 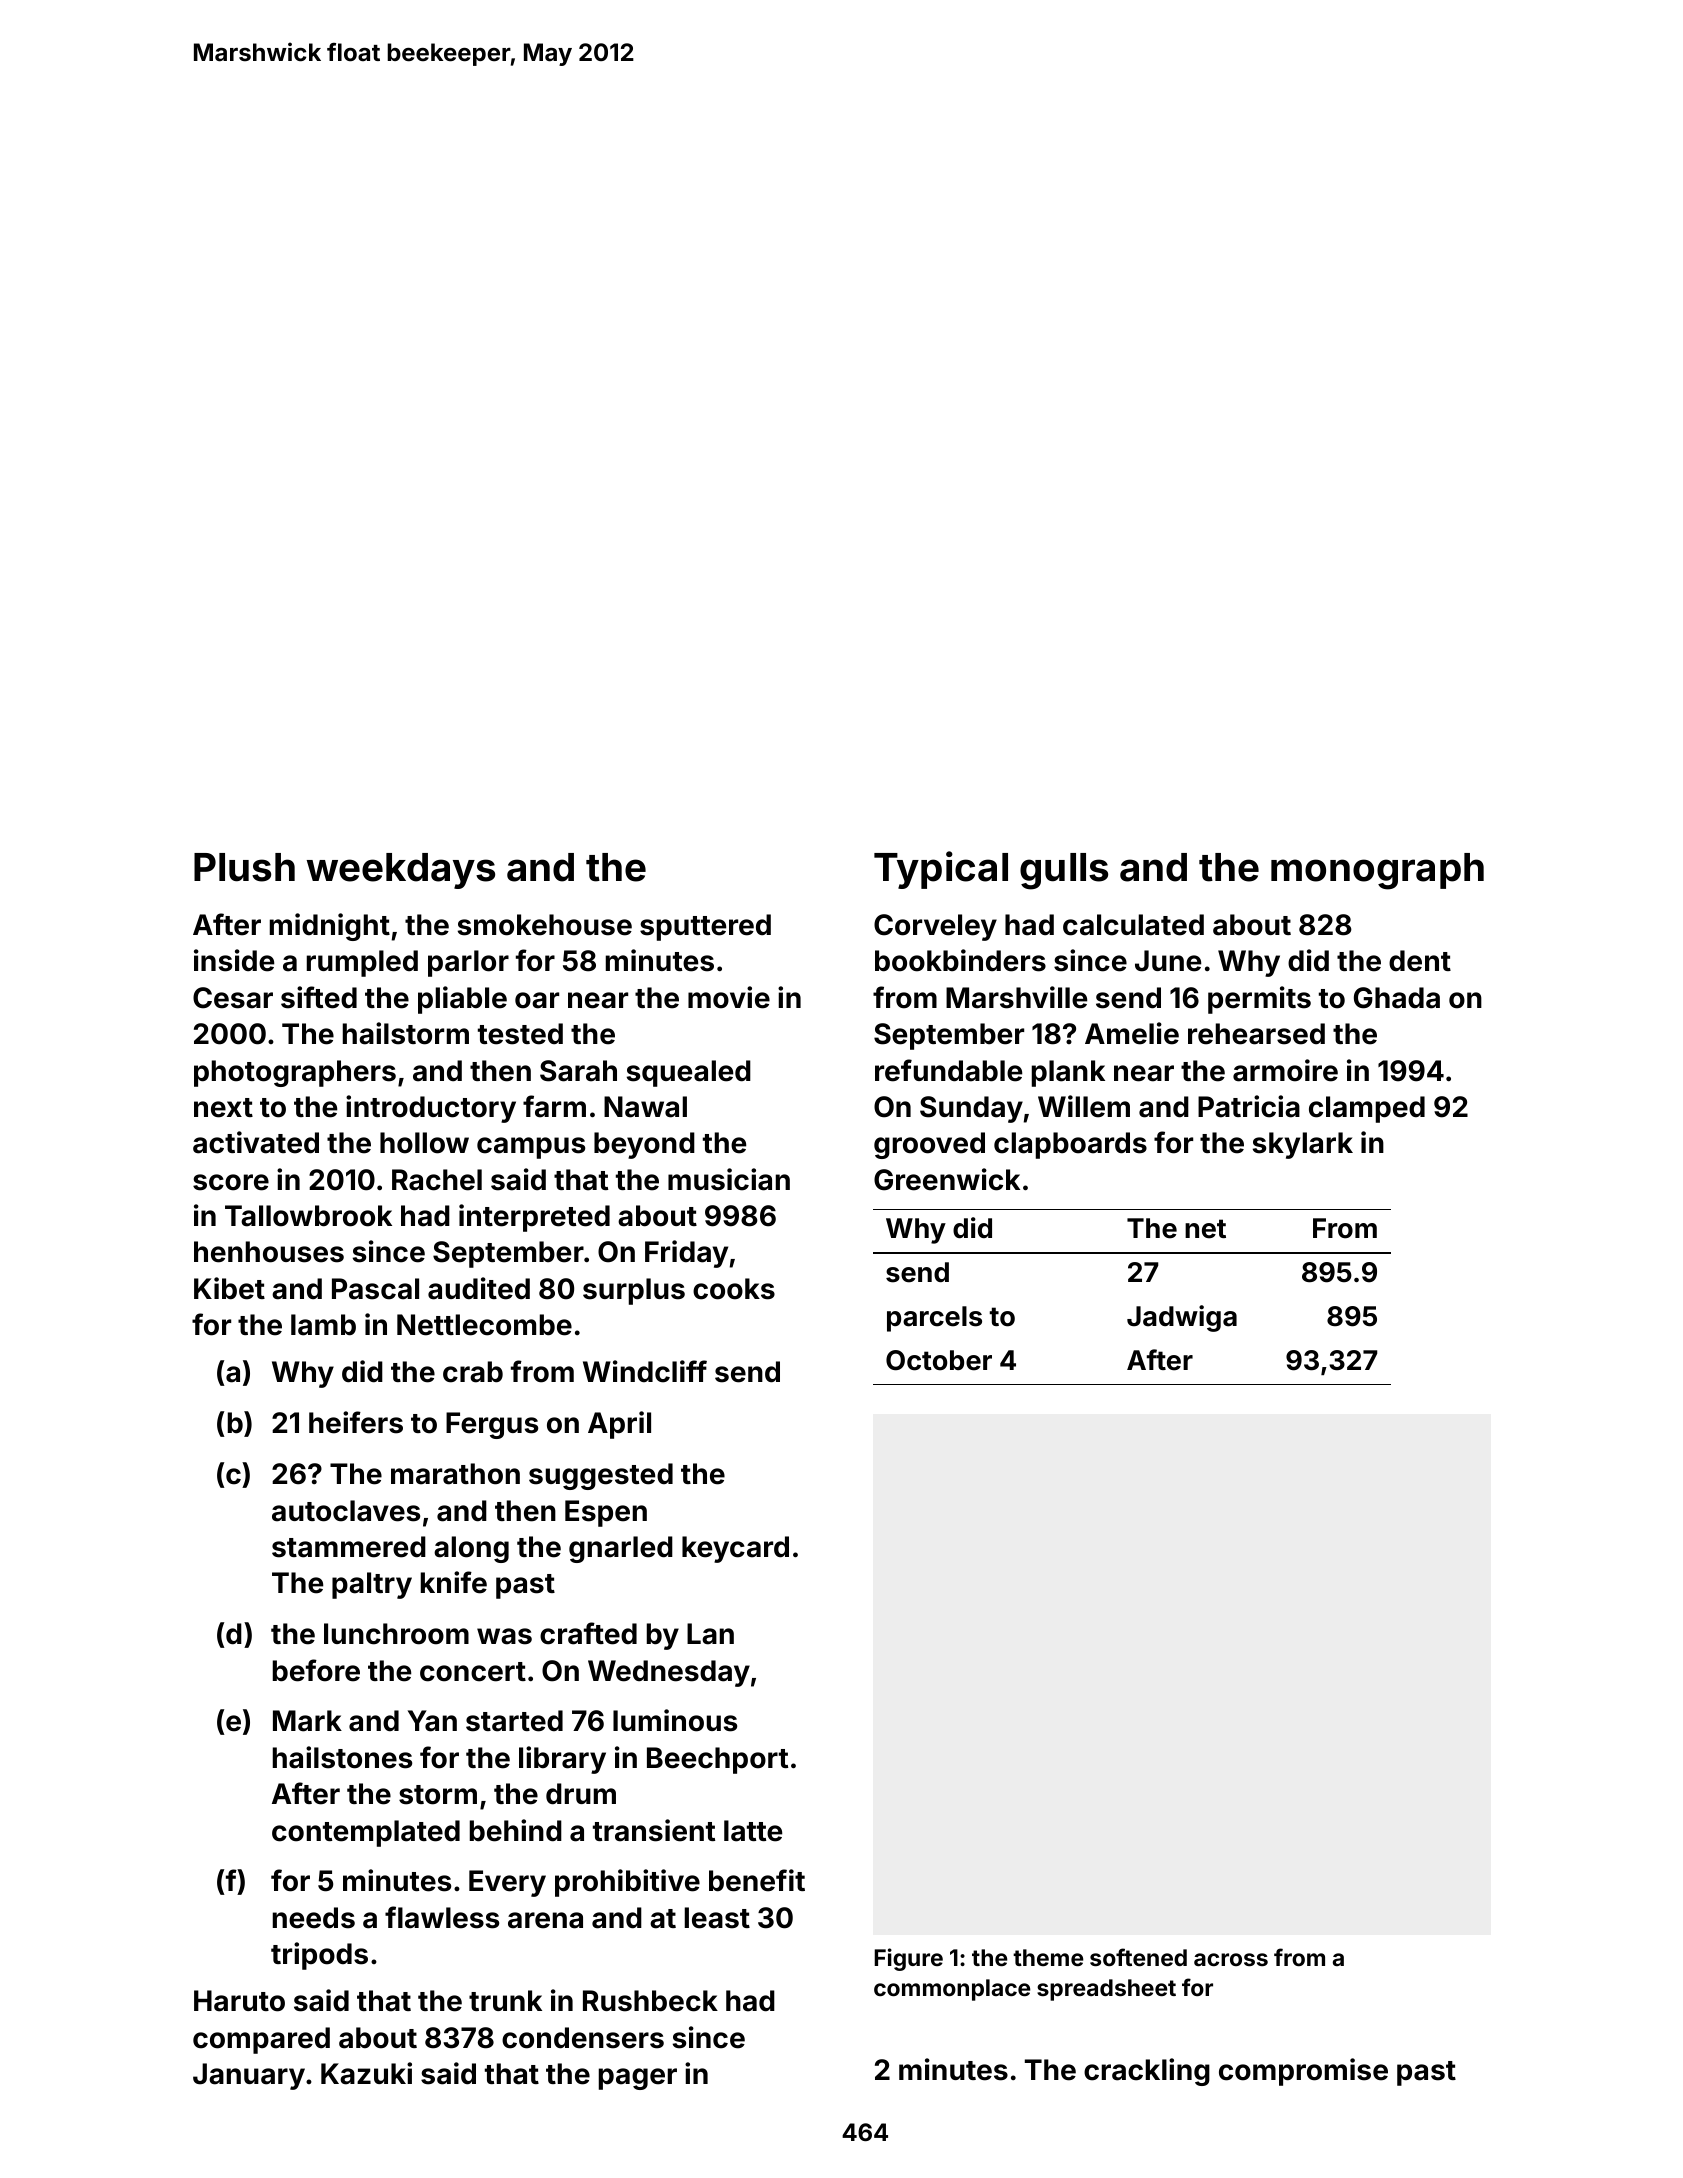 What do you see at coordinates (1231, 1959) in the screenshot?
I see `across` at bounding box center [1231, 1959].
